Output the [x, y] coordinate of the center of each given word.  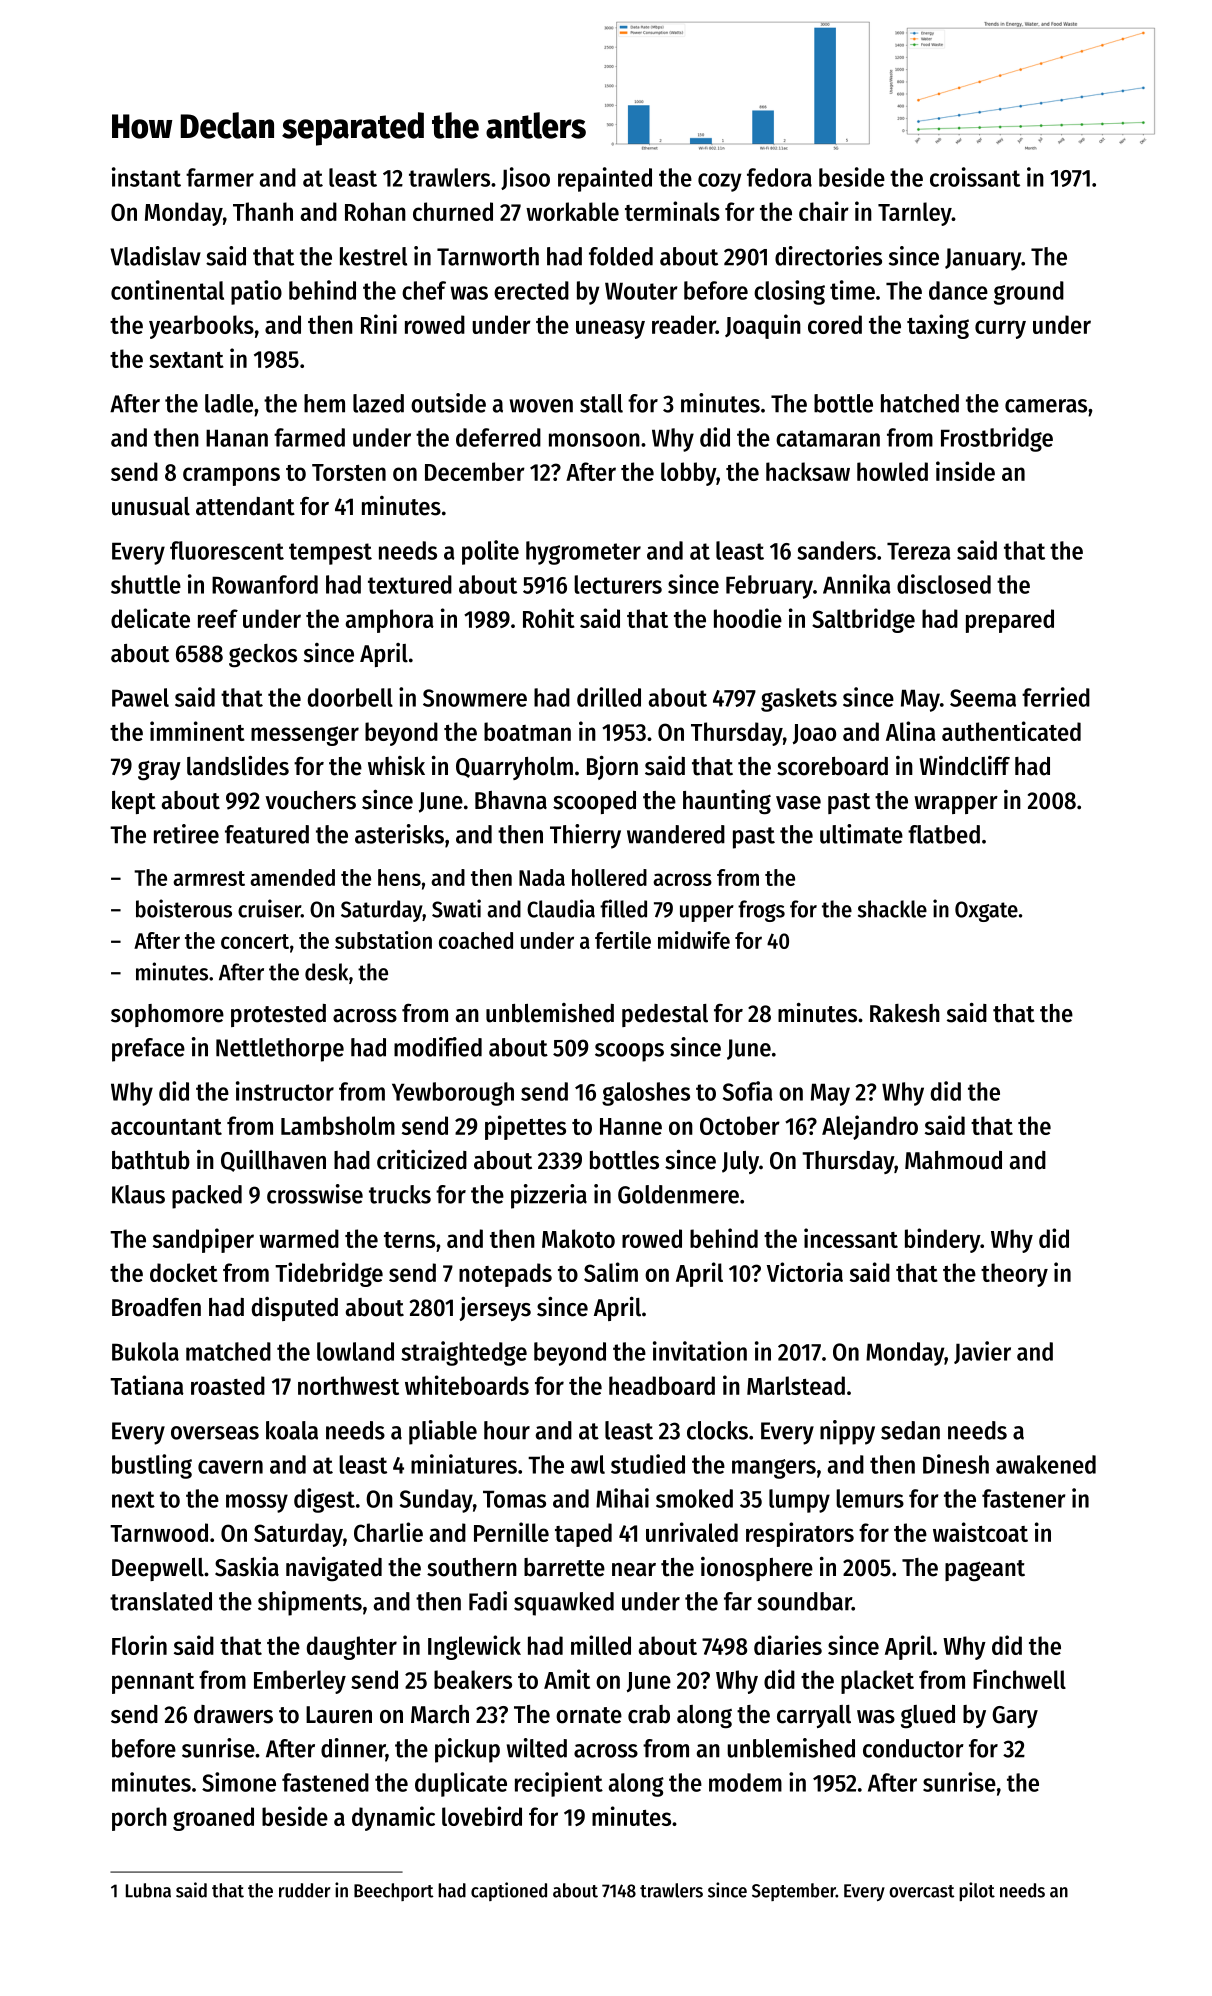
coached [476, 940]
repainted [605, 179]
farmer [220, 177]
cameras [1046, 406]
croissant [975, 177]
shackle [892, 909]
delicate [150, 618]
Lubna [148, 1890]
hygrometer [583, 553]
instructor [285, 1091]
